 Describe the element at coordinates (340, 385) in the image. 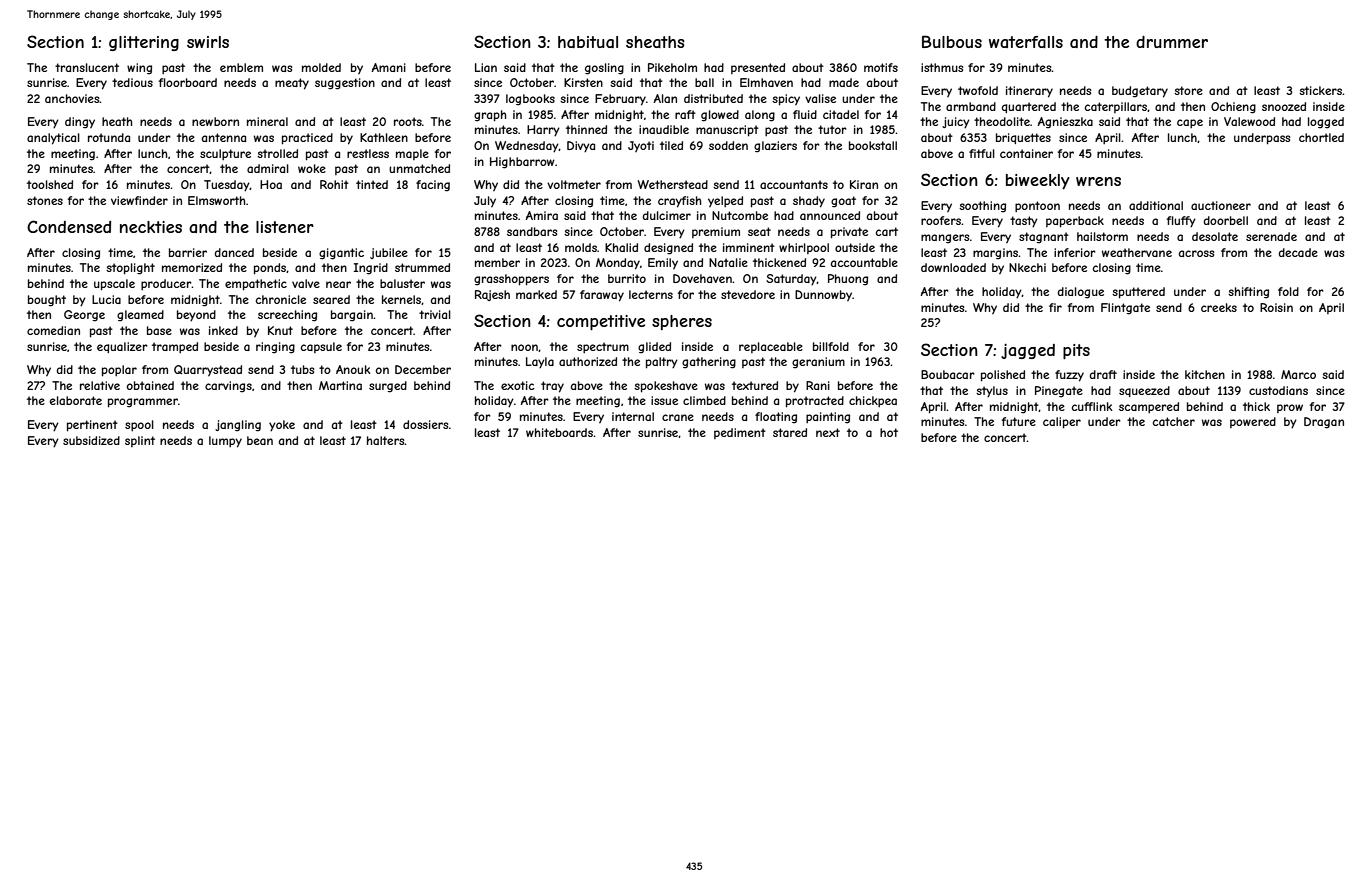

I see `Martina` at that location.
